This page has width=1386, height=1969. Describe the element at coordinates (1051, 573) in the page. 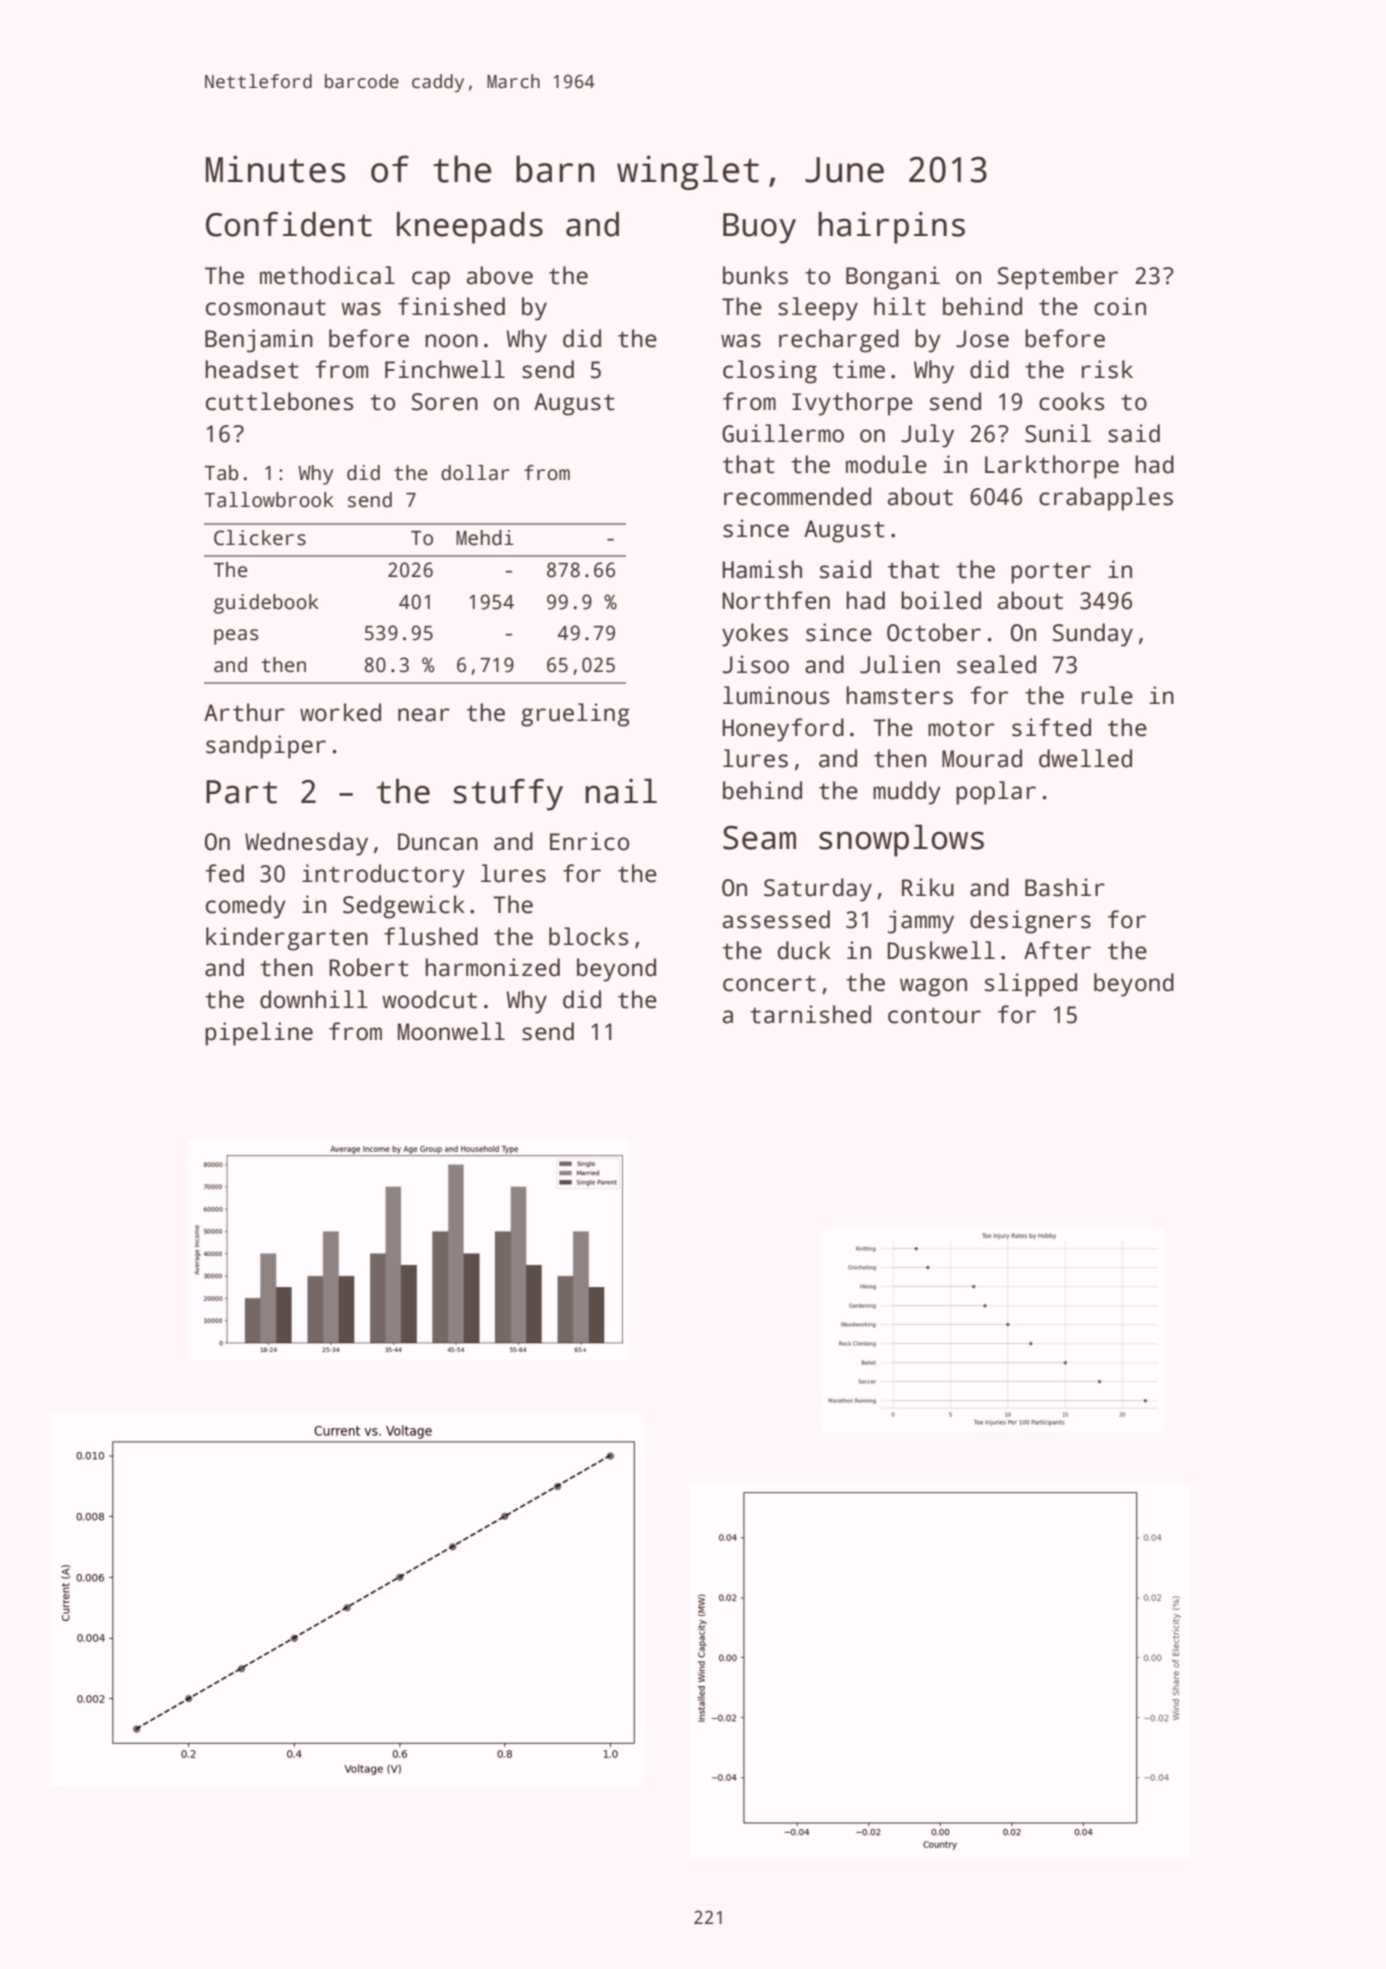

I see `porter` at that location.
